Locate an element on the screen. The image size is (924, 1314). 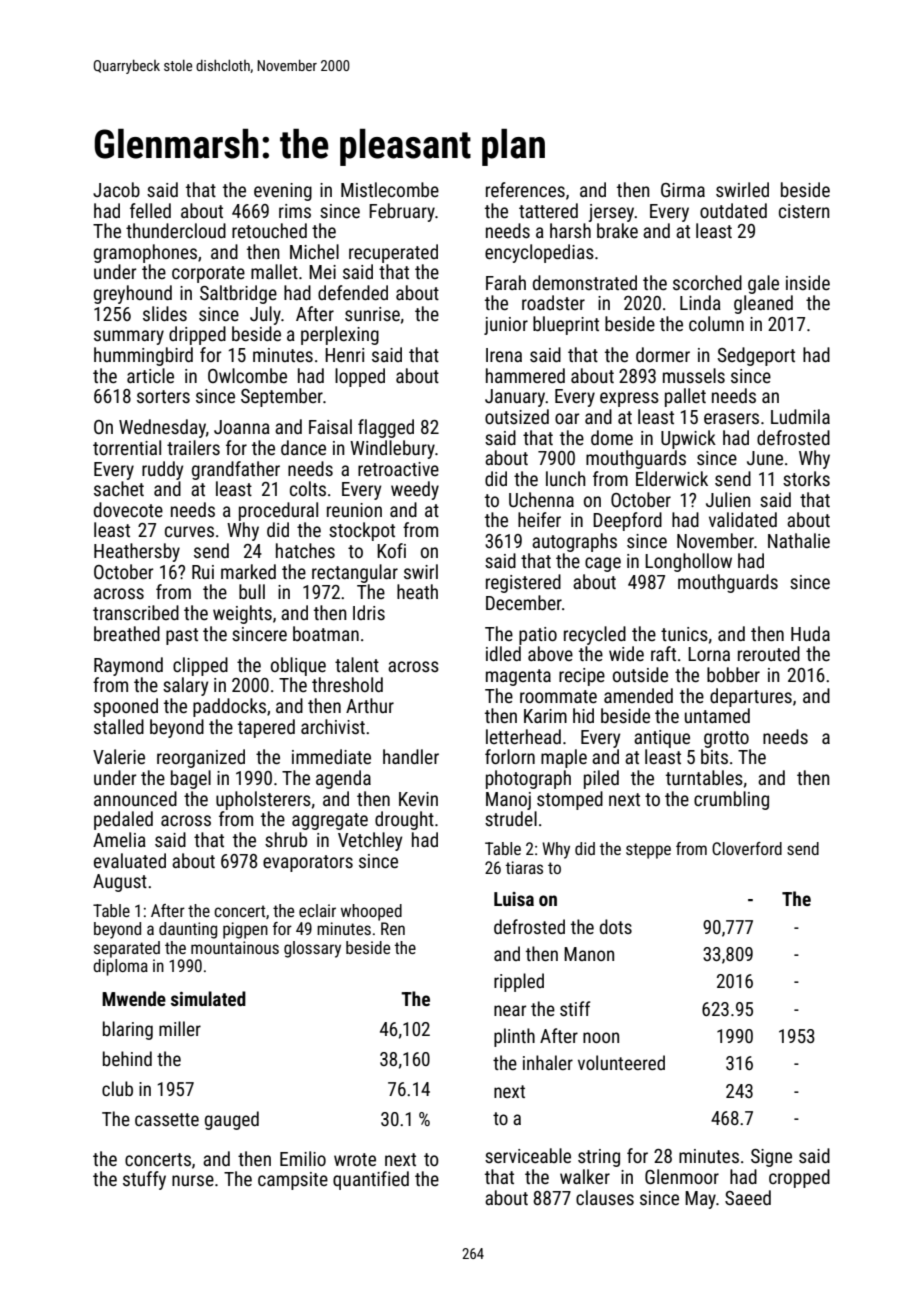
stuffy is located at coordinates (144, 1180).
